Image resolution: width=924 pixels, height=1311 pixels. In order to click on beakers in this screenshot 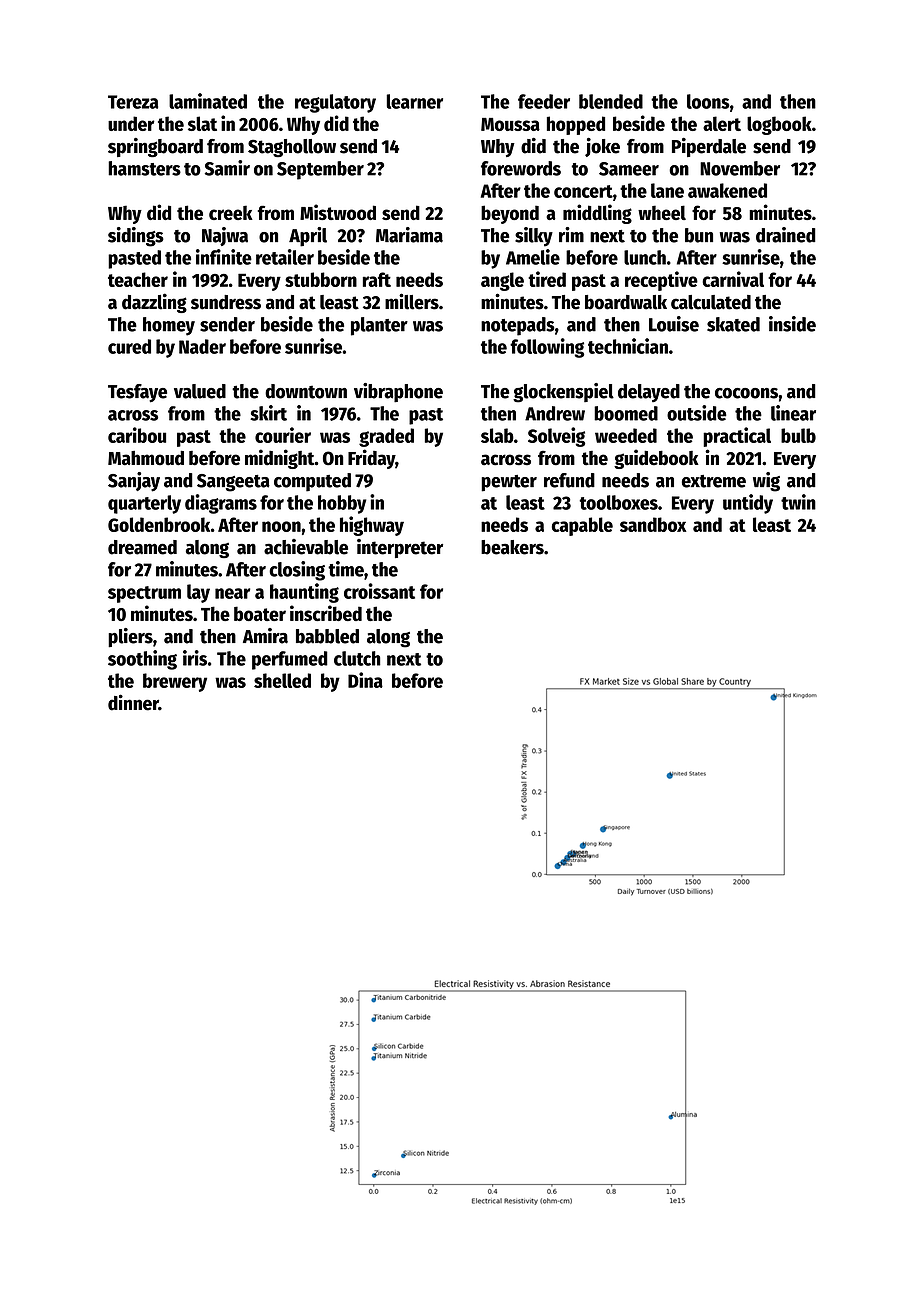, I will do `click(512, 547)`.
